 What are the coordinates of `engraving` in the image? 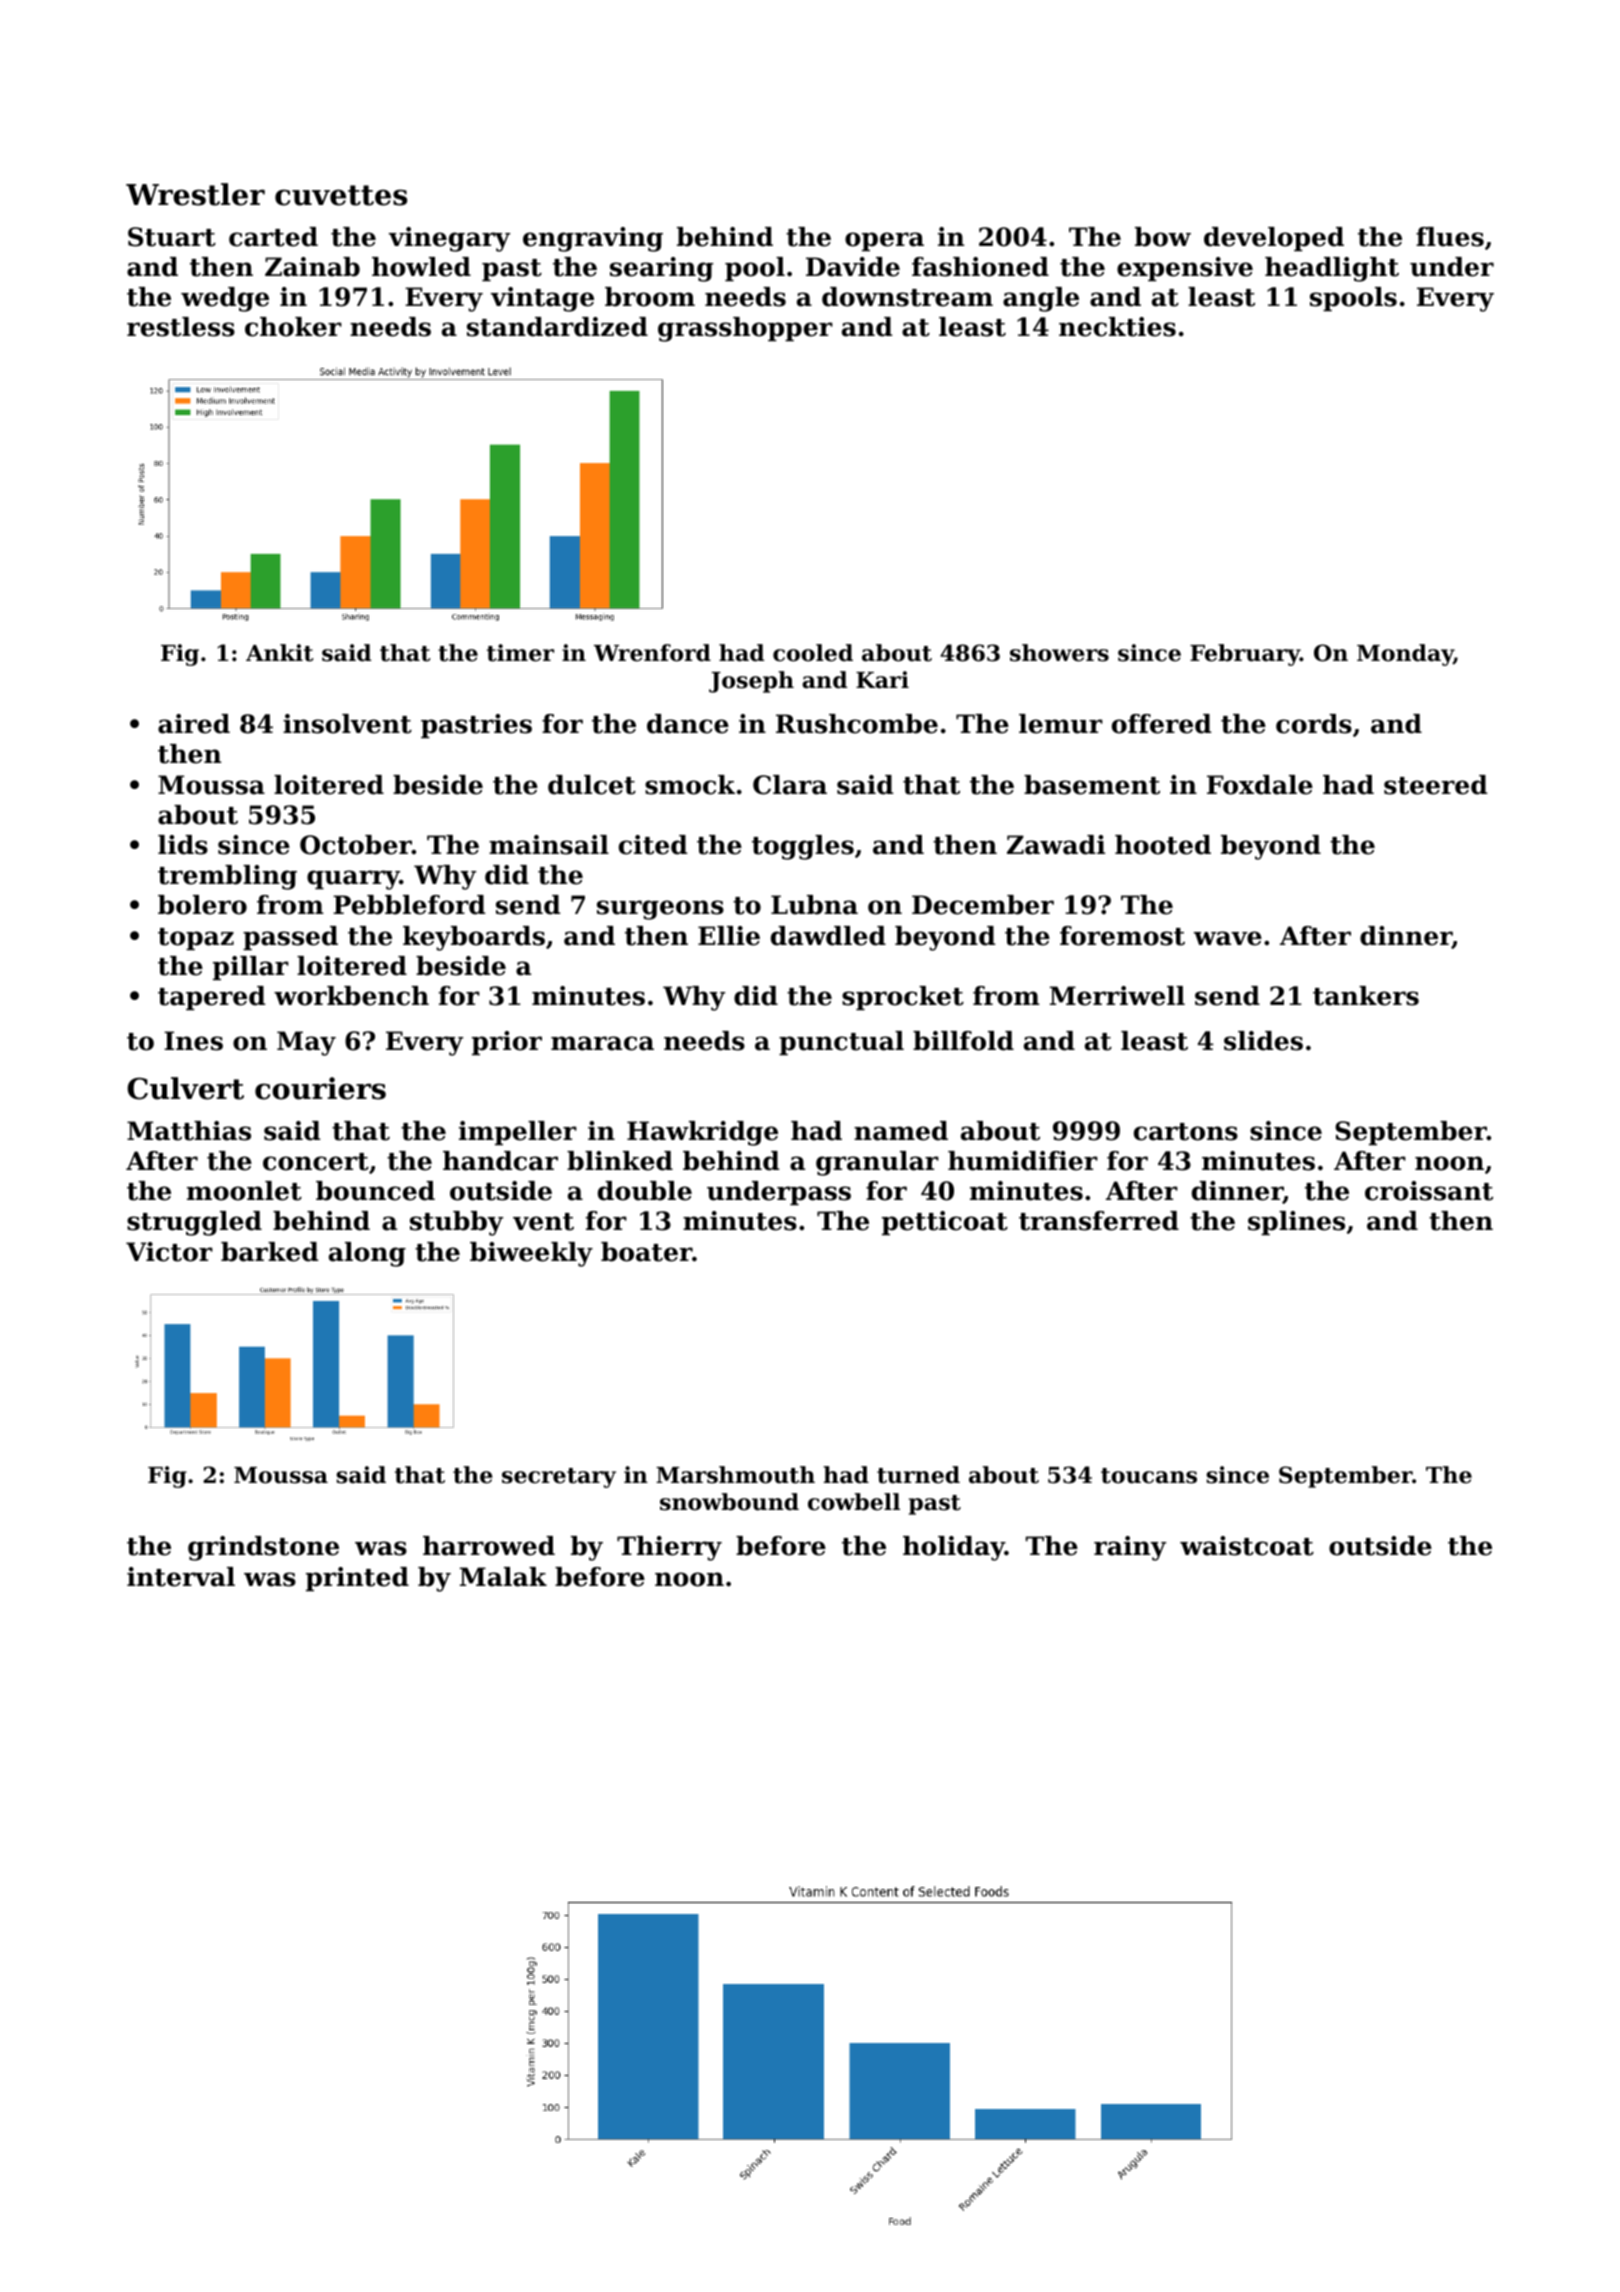 It's located at (593, 239).
